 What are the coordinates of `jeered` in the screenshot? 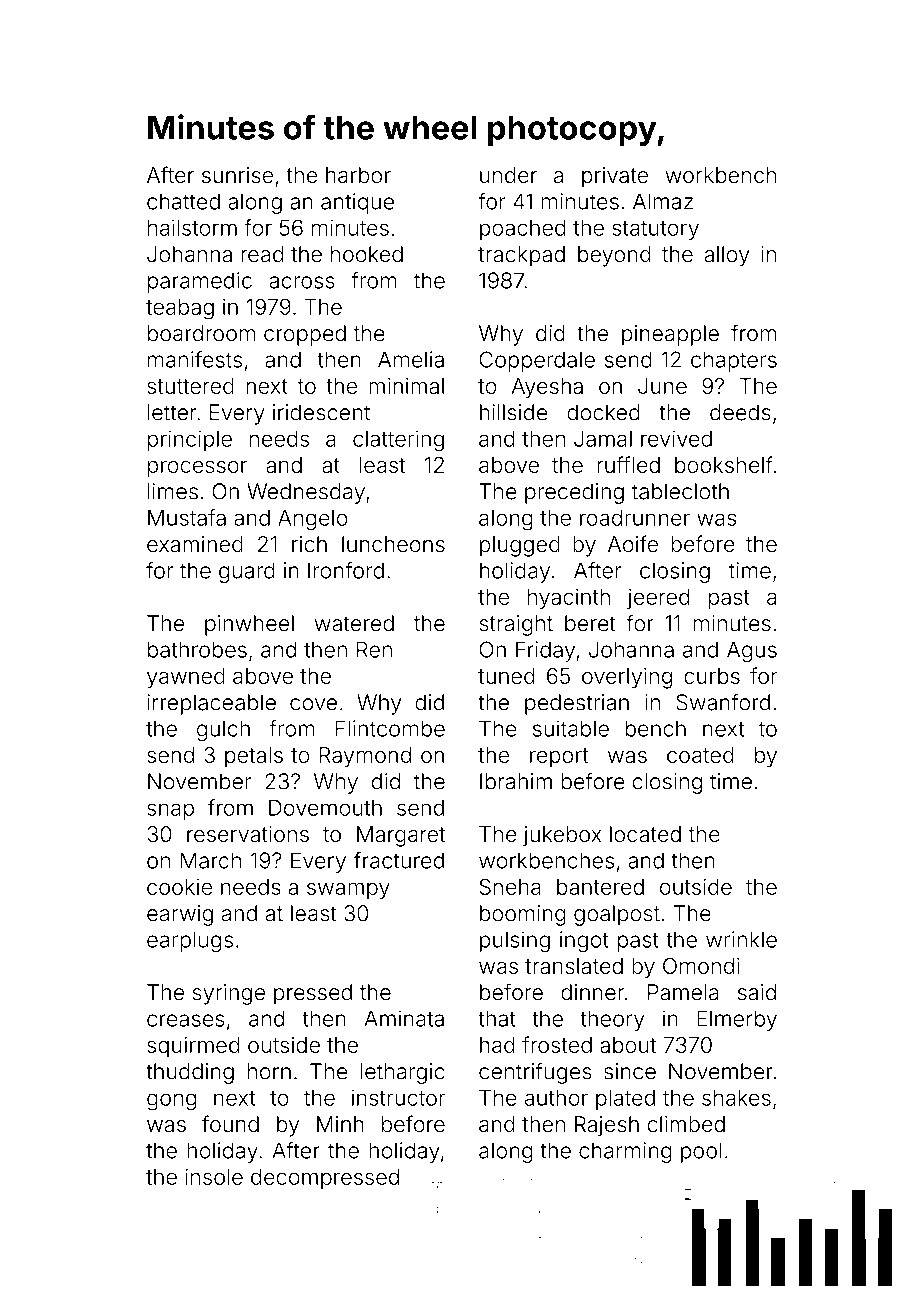 It's located at (658, 598).
